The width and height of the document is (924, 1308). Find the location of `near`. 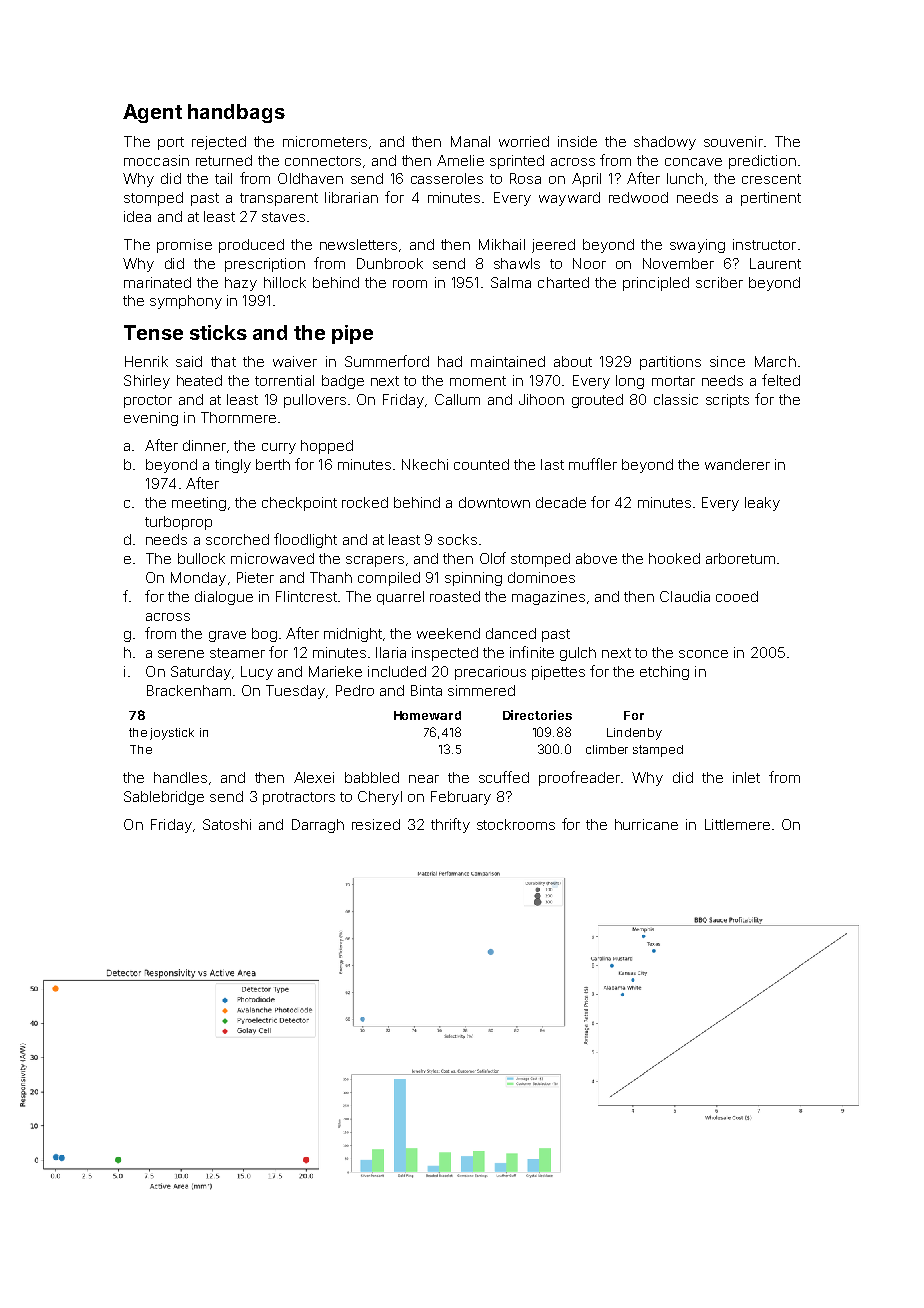

near is located at coordinates (424, 779).
